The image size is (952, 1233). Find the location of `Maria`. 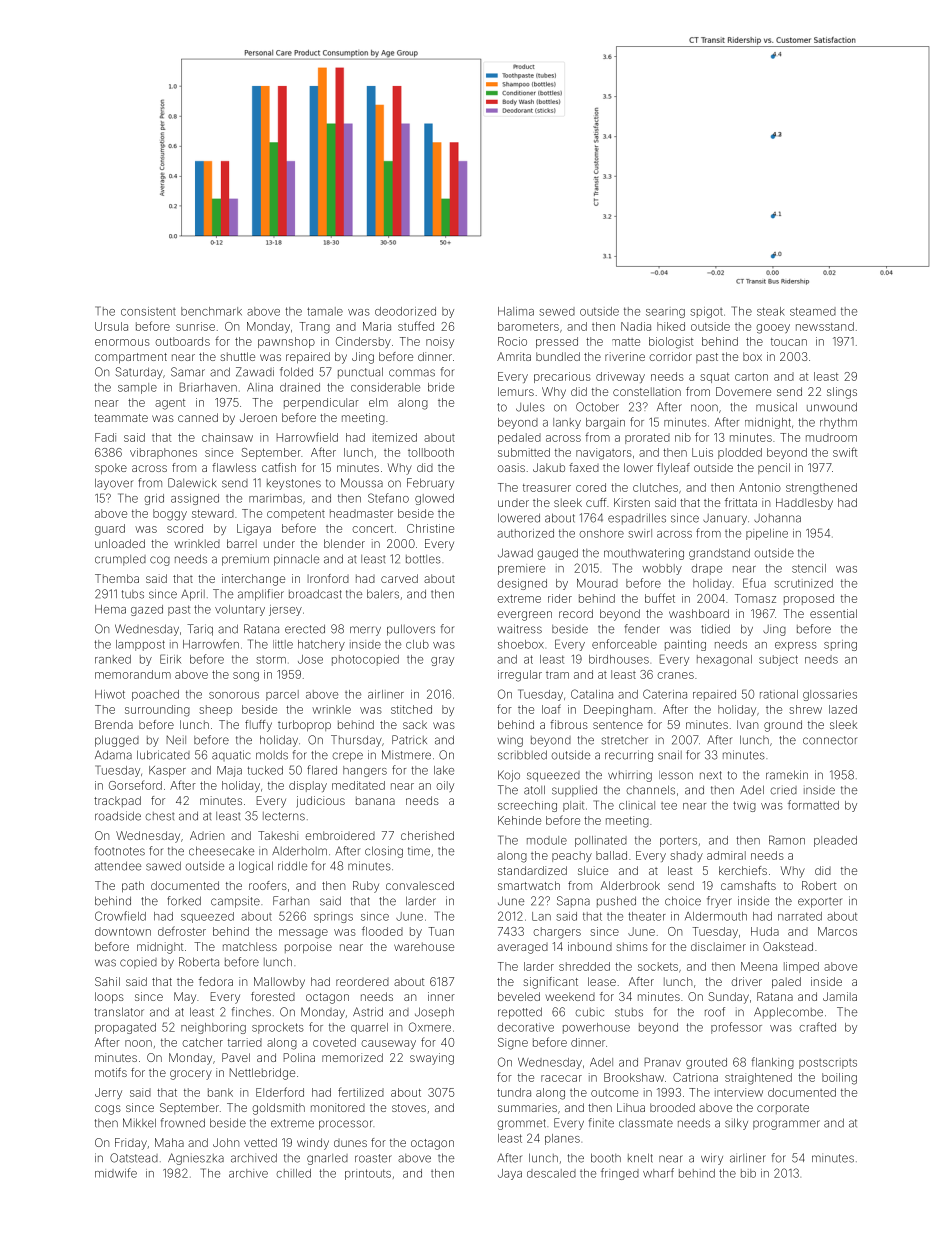

Maria is located at coordinates (377, 326).
